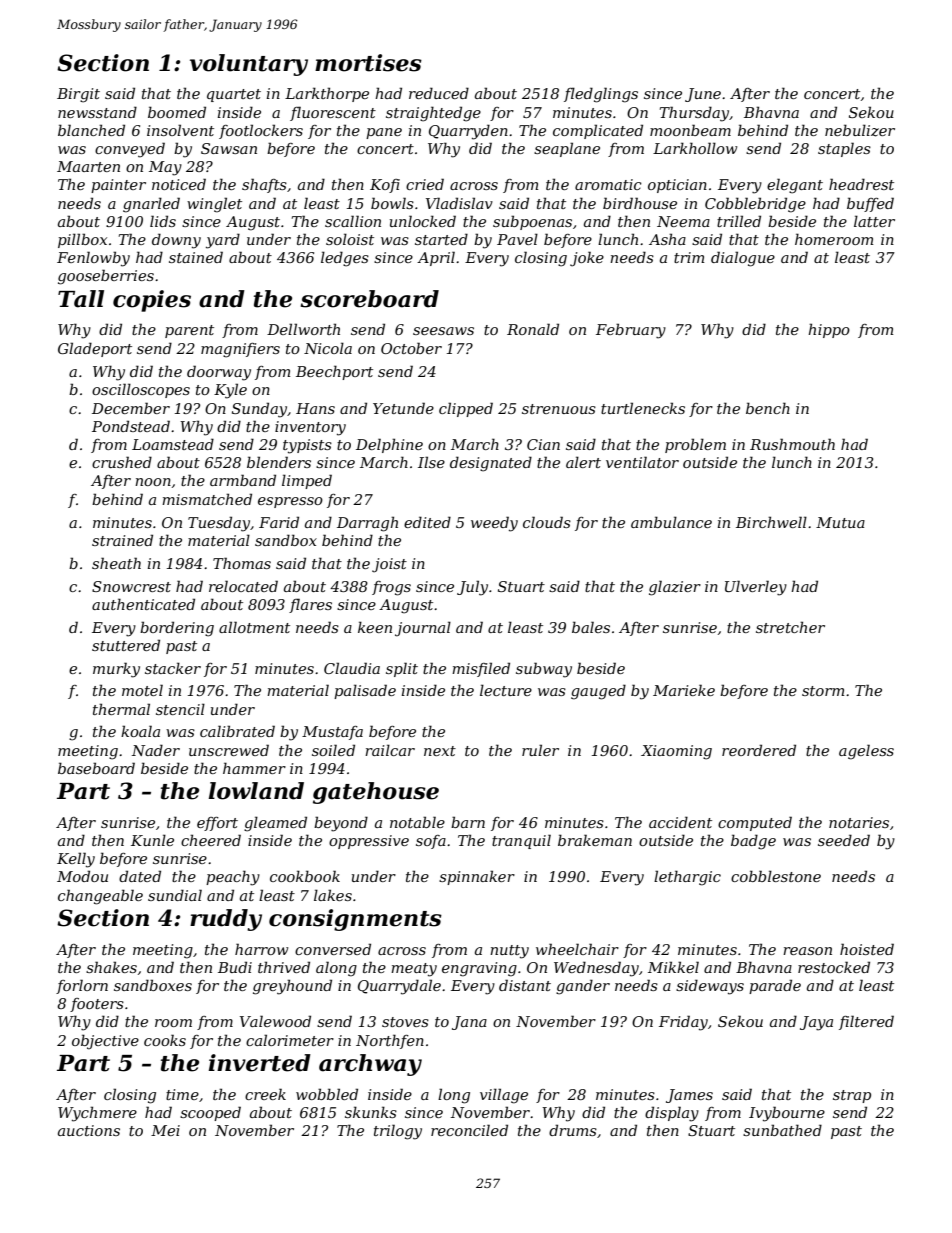  What do you see at coordinates (595, 840) in the page?
I see `brakeman` at bounding box center [595, 840].
